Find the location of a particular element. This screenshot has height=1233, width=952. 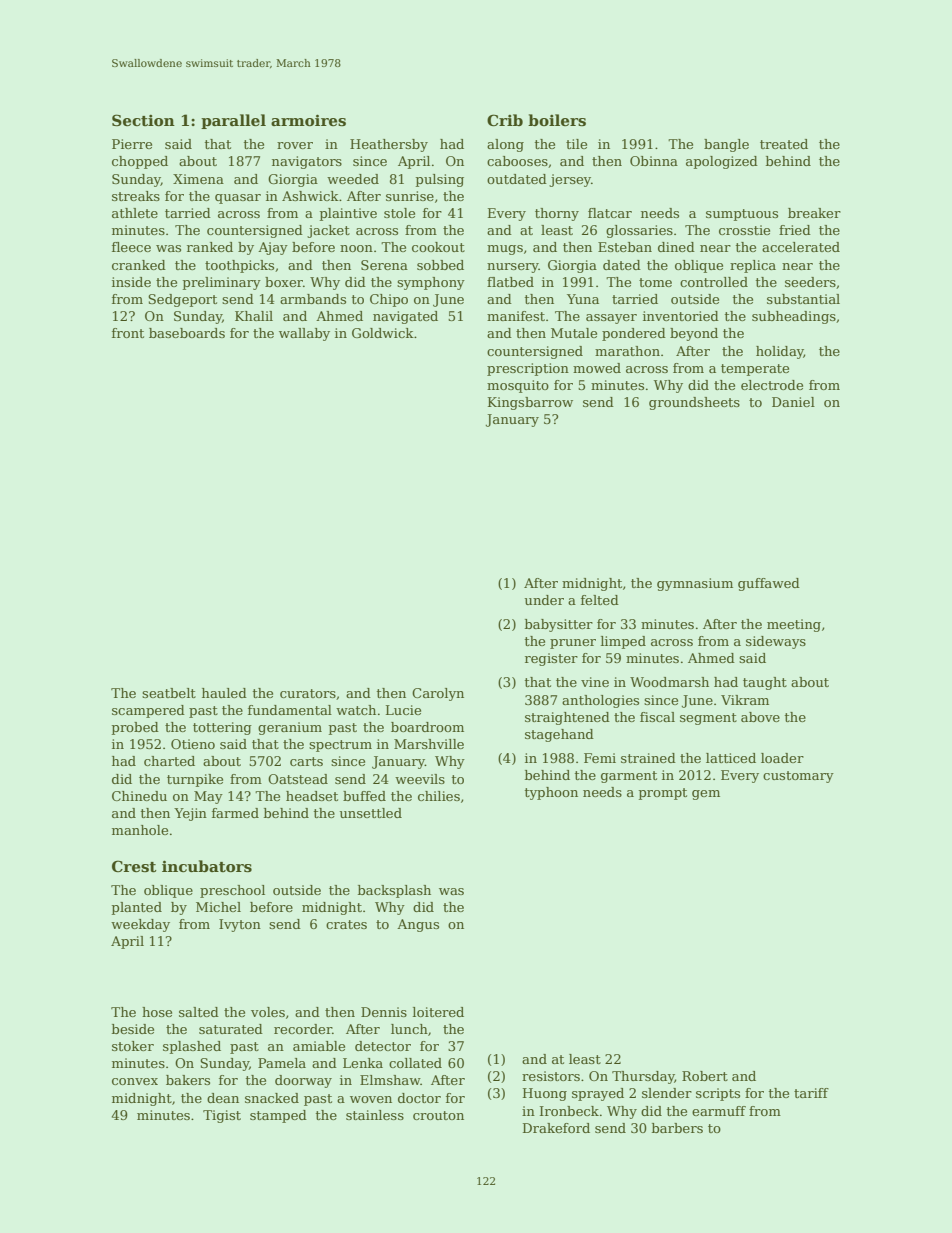

saturated is located at coordinates (231, 1029).
